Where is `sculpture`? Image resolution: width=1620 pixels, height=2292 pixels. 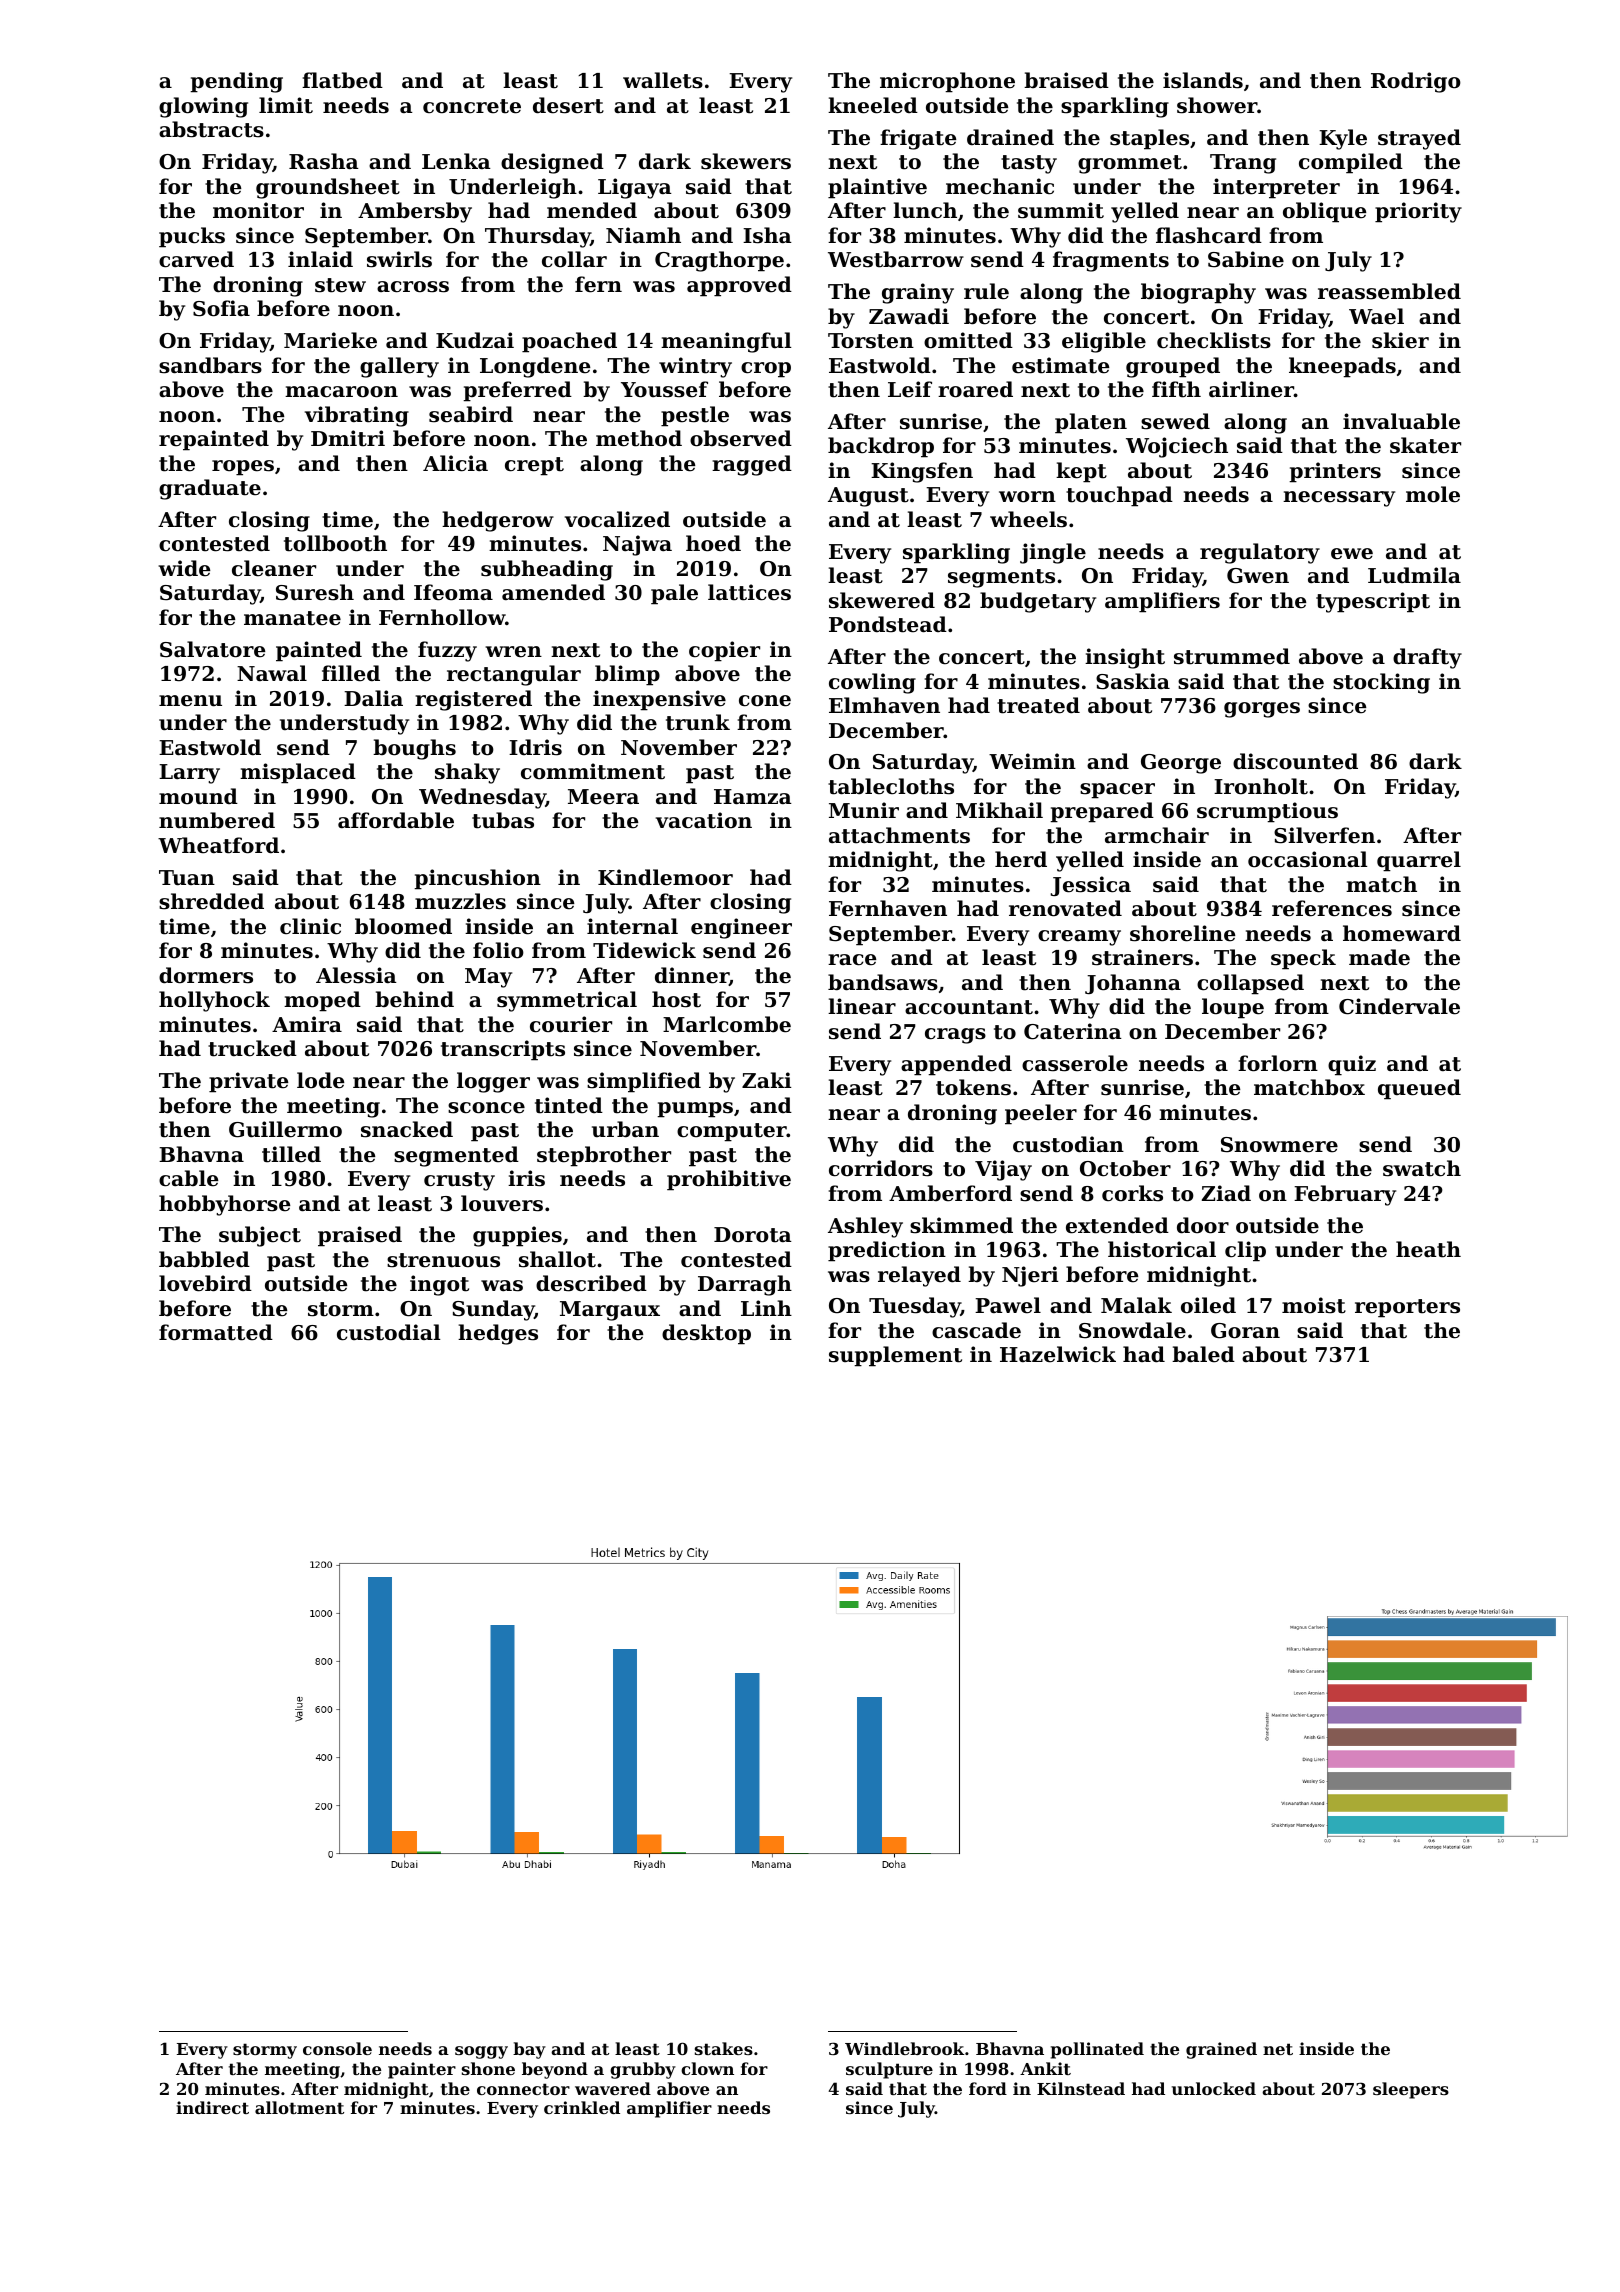 sculpture is located at coordinates (889, 2070).
